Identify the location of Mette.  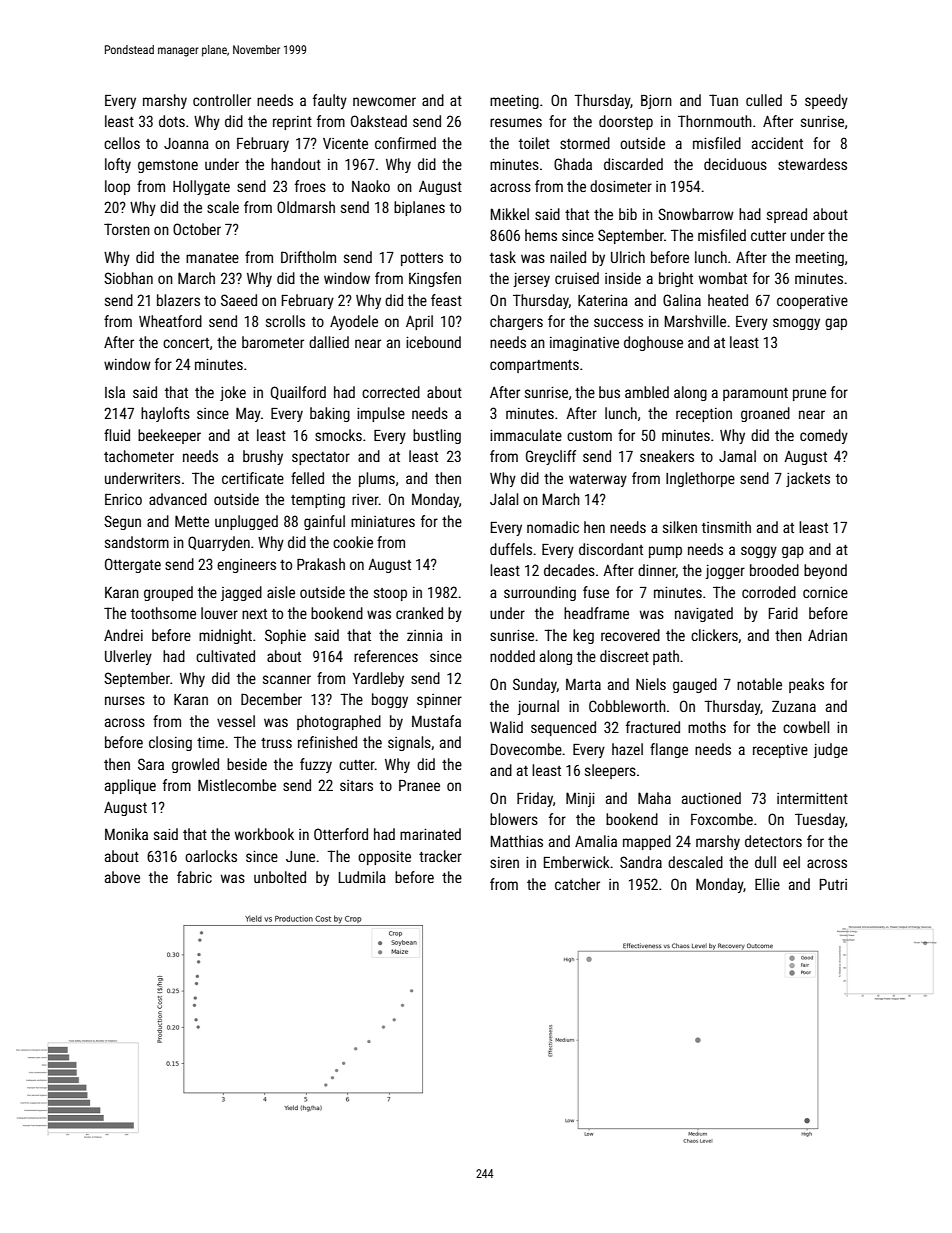
(192, 521).
